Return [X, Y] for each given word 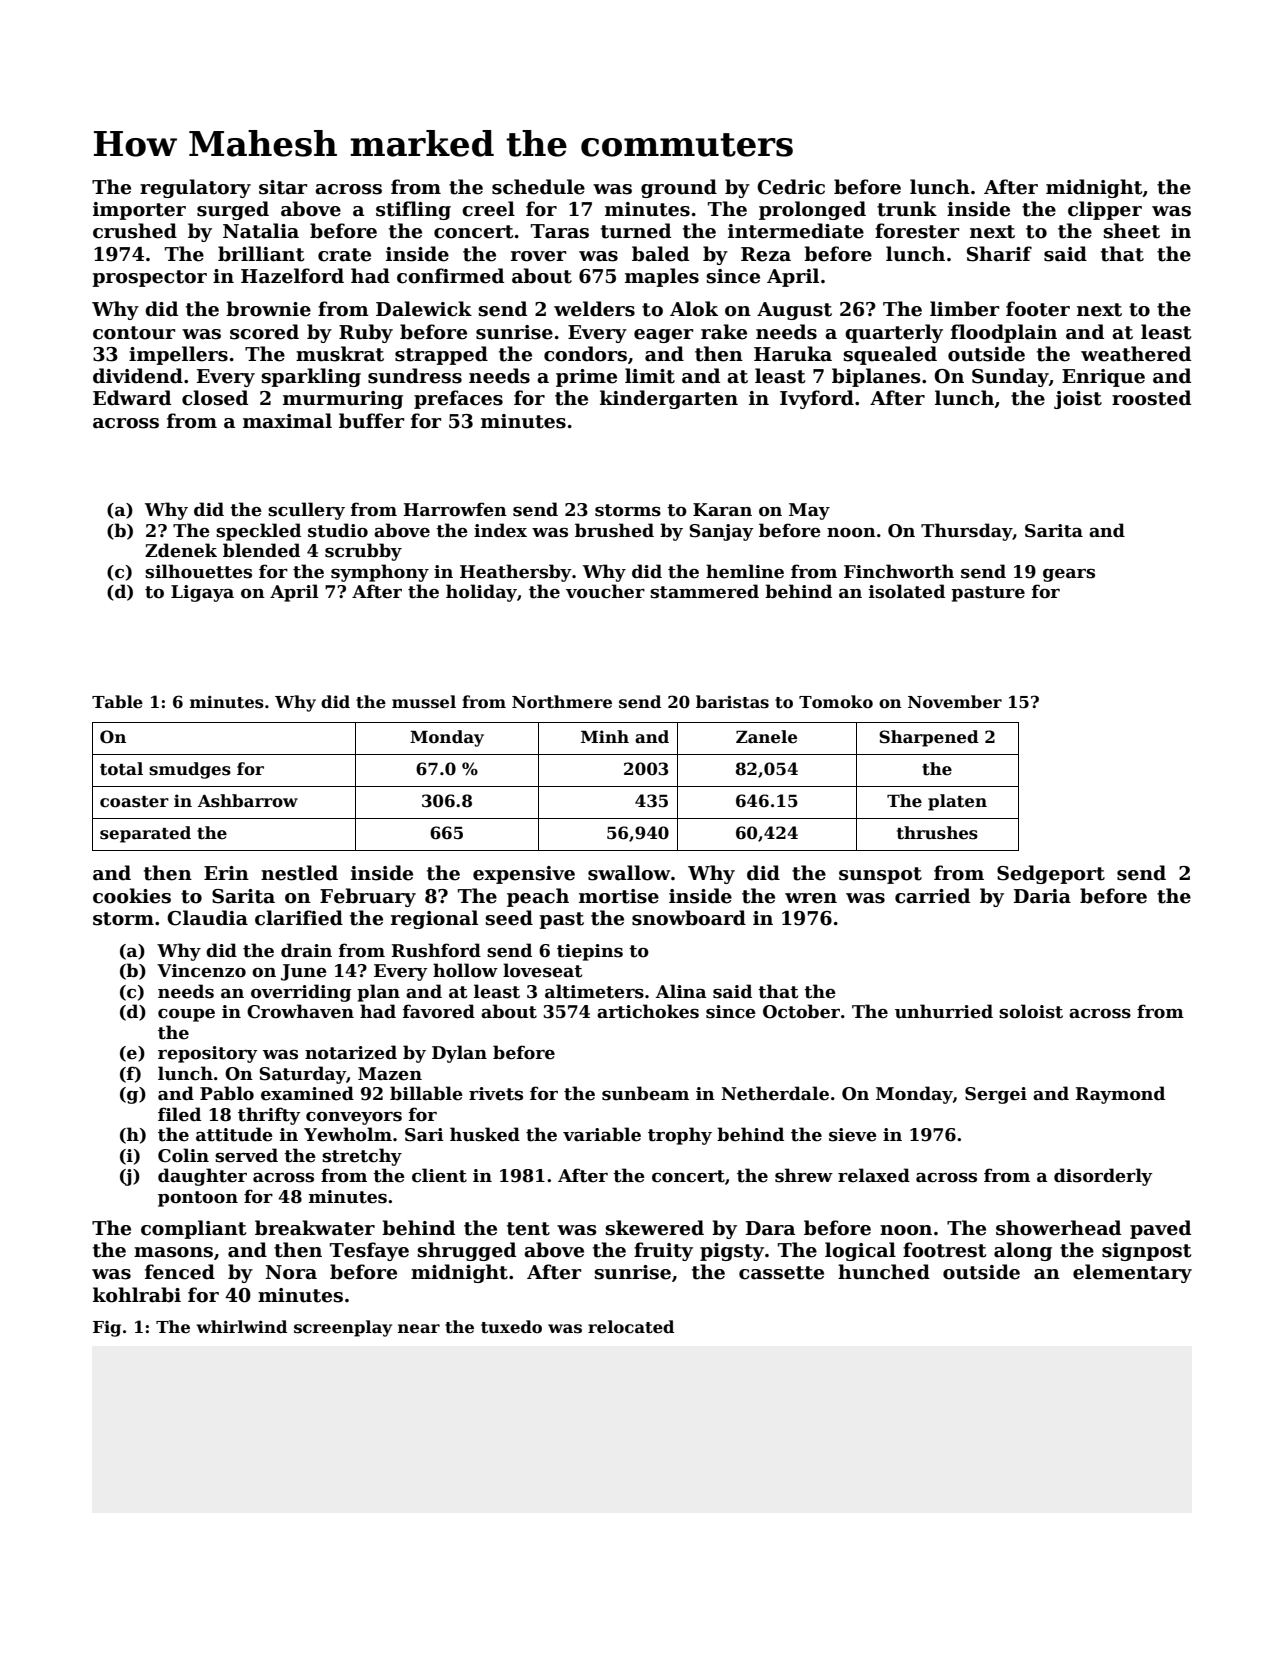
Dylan [459, 1054]
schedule [538, 187]
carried [932, 896]
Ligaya [202, 593]
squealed [890, 355]
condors [585, 354]
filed [179, 1114]
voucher [605, 591]
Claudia [207, 918]
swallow [629, 873]
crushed [135, 231]
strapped [441, 355]
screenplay [343, 1328]
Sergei [996, 1095]
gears [1069, 575]
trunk [907, 209]
